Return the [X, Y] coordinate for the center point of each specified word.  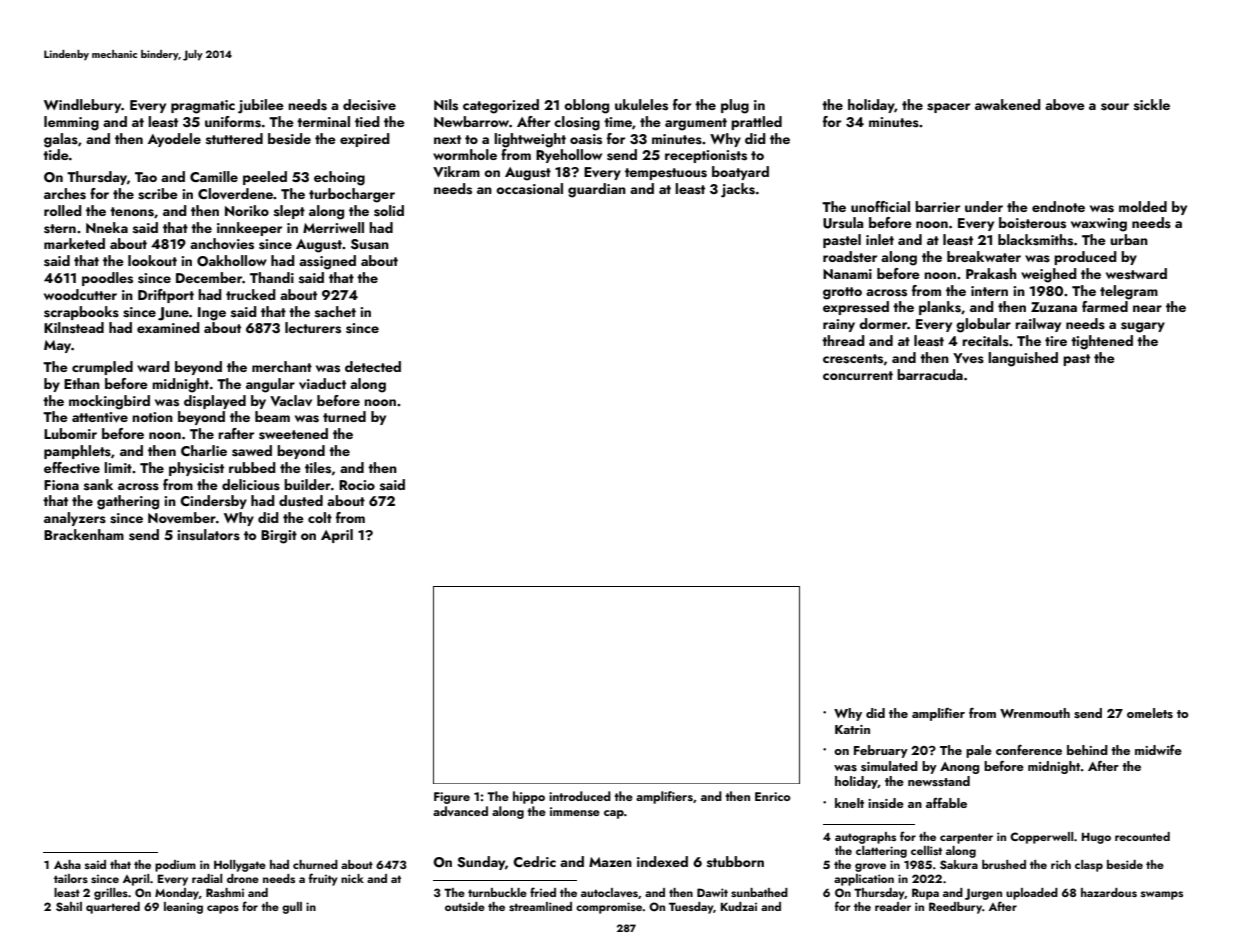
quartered [113, 908]
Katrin [852, 729]
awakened [1008, 104]
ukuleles [641, 105]
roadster [850, 257]
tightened [1102, 342]
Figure [452, 798]
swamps [1162, 895]
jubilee [261, 106]
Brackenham [84, 534]
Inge [212, 314]
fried [543, 892]
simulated [889, 766]
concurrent [858, 375]
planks [940, 308]
